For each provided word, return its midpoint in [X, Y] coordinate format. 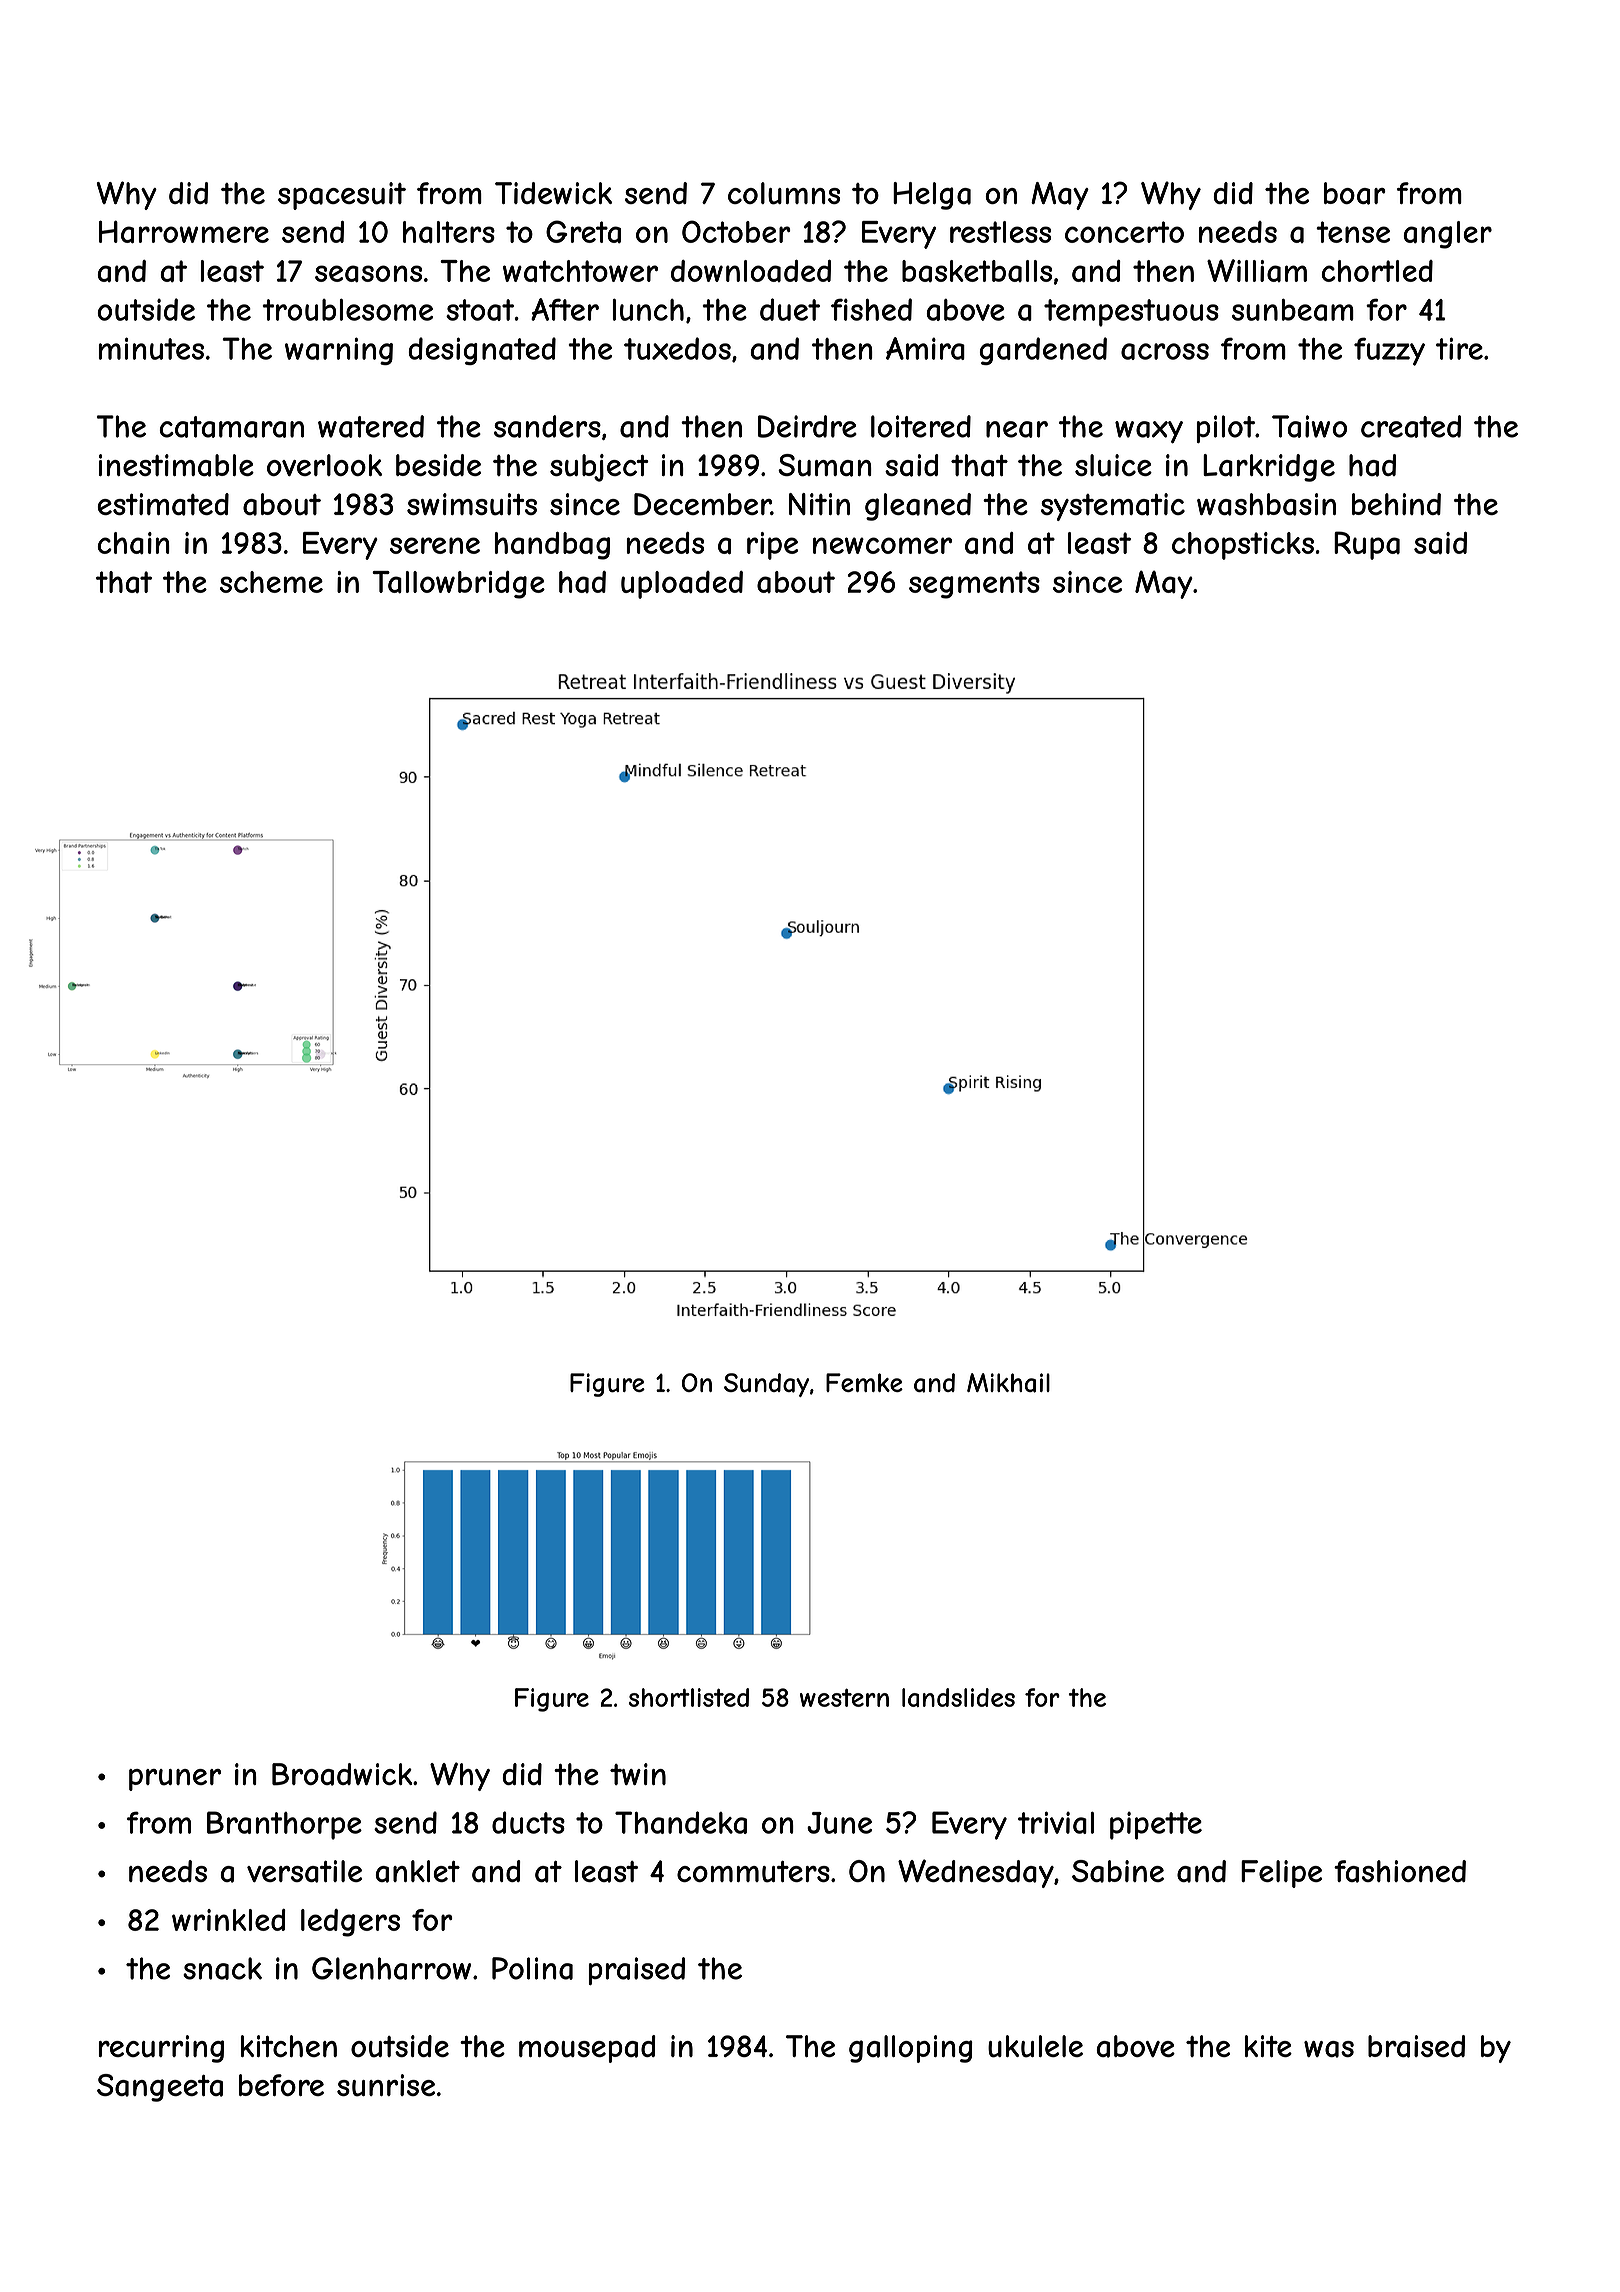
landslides [958, 1697]
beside [438, 465]
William [1257, 270]
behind [1396, 504]
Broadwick [342, 1774]
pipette [1156, 1825]
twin [638, 1774]
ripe [772, 546]
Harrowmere [184, 232]
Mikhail [1008, 1383]
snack [222, 1968]
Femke [864, 1382]
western [844, 1697]
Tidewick [553, 193]
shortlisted [689, 1697]
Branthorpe [284, 1825]
